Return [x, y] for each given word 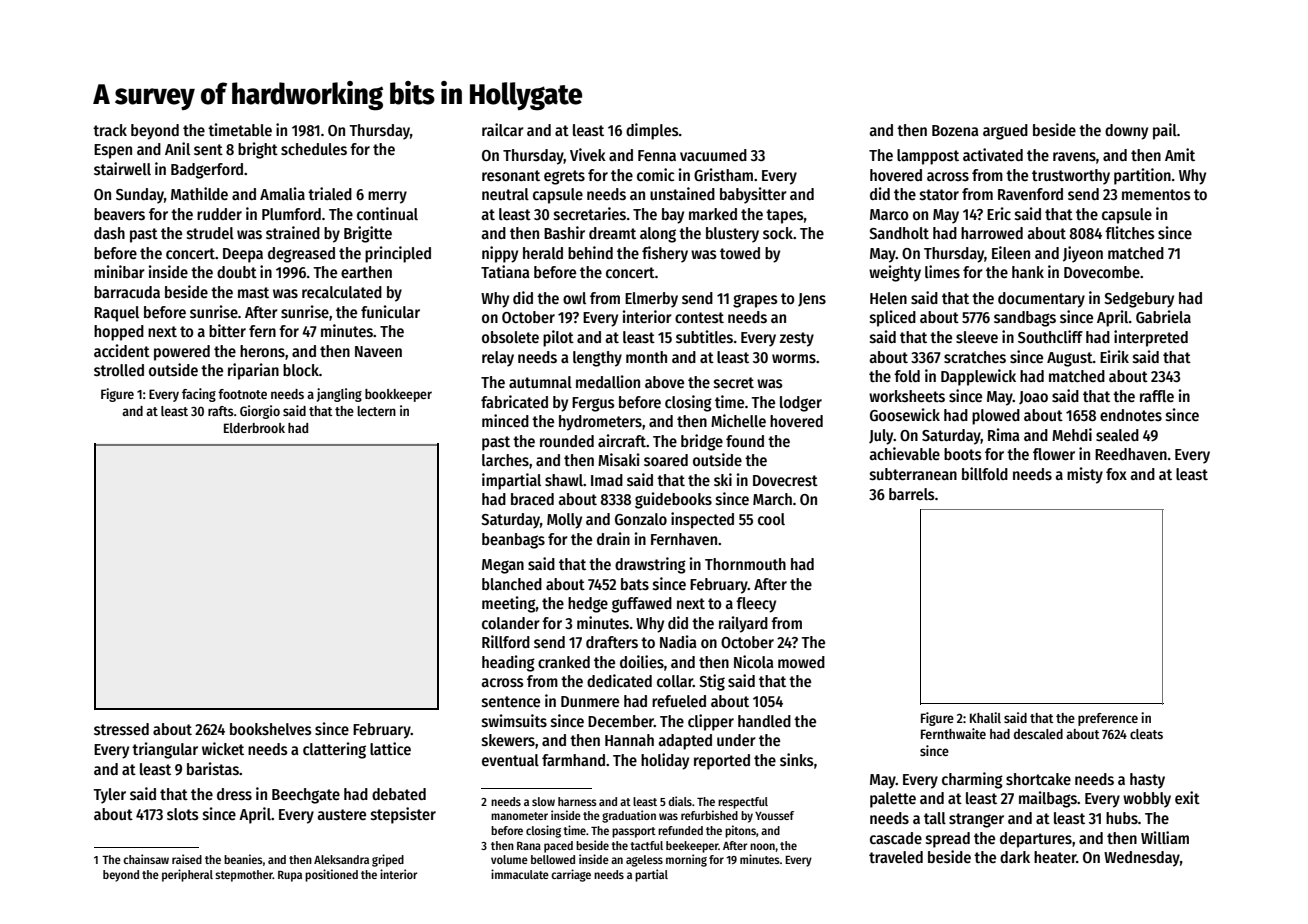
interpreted [1151, 338]
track [110, 130]
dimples [652, 131]
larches [505, 460]
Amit [1180, 154]
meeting [509, 604]
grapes [755, 301]
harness [577, 801]
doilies [642, 661]
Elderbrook [254, 428]
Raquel [116, 314]
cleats [1146, 734]
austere [341, 815]
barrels [912, 494]
